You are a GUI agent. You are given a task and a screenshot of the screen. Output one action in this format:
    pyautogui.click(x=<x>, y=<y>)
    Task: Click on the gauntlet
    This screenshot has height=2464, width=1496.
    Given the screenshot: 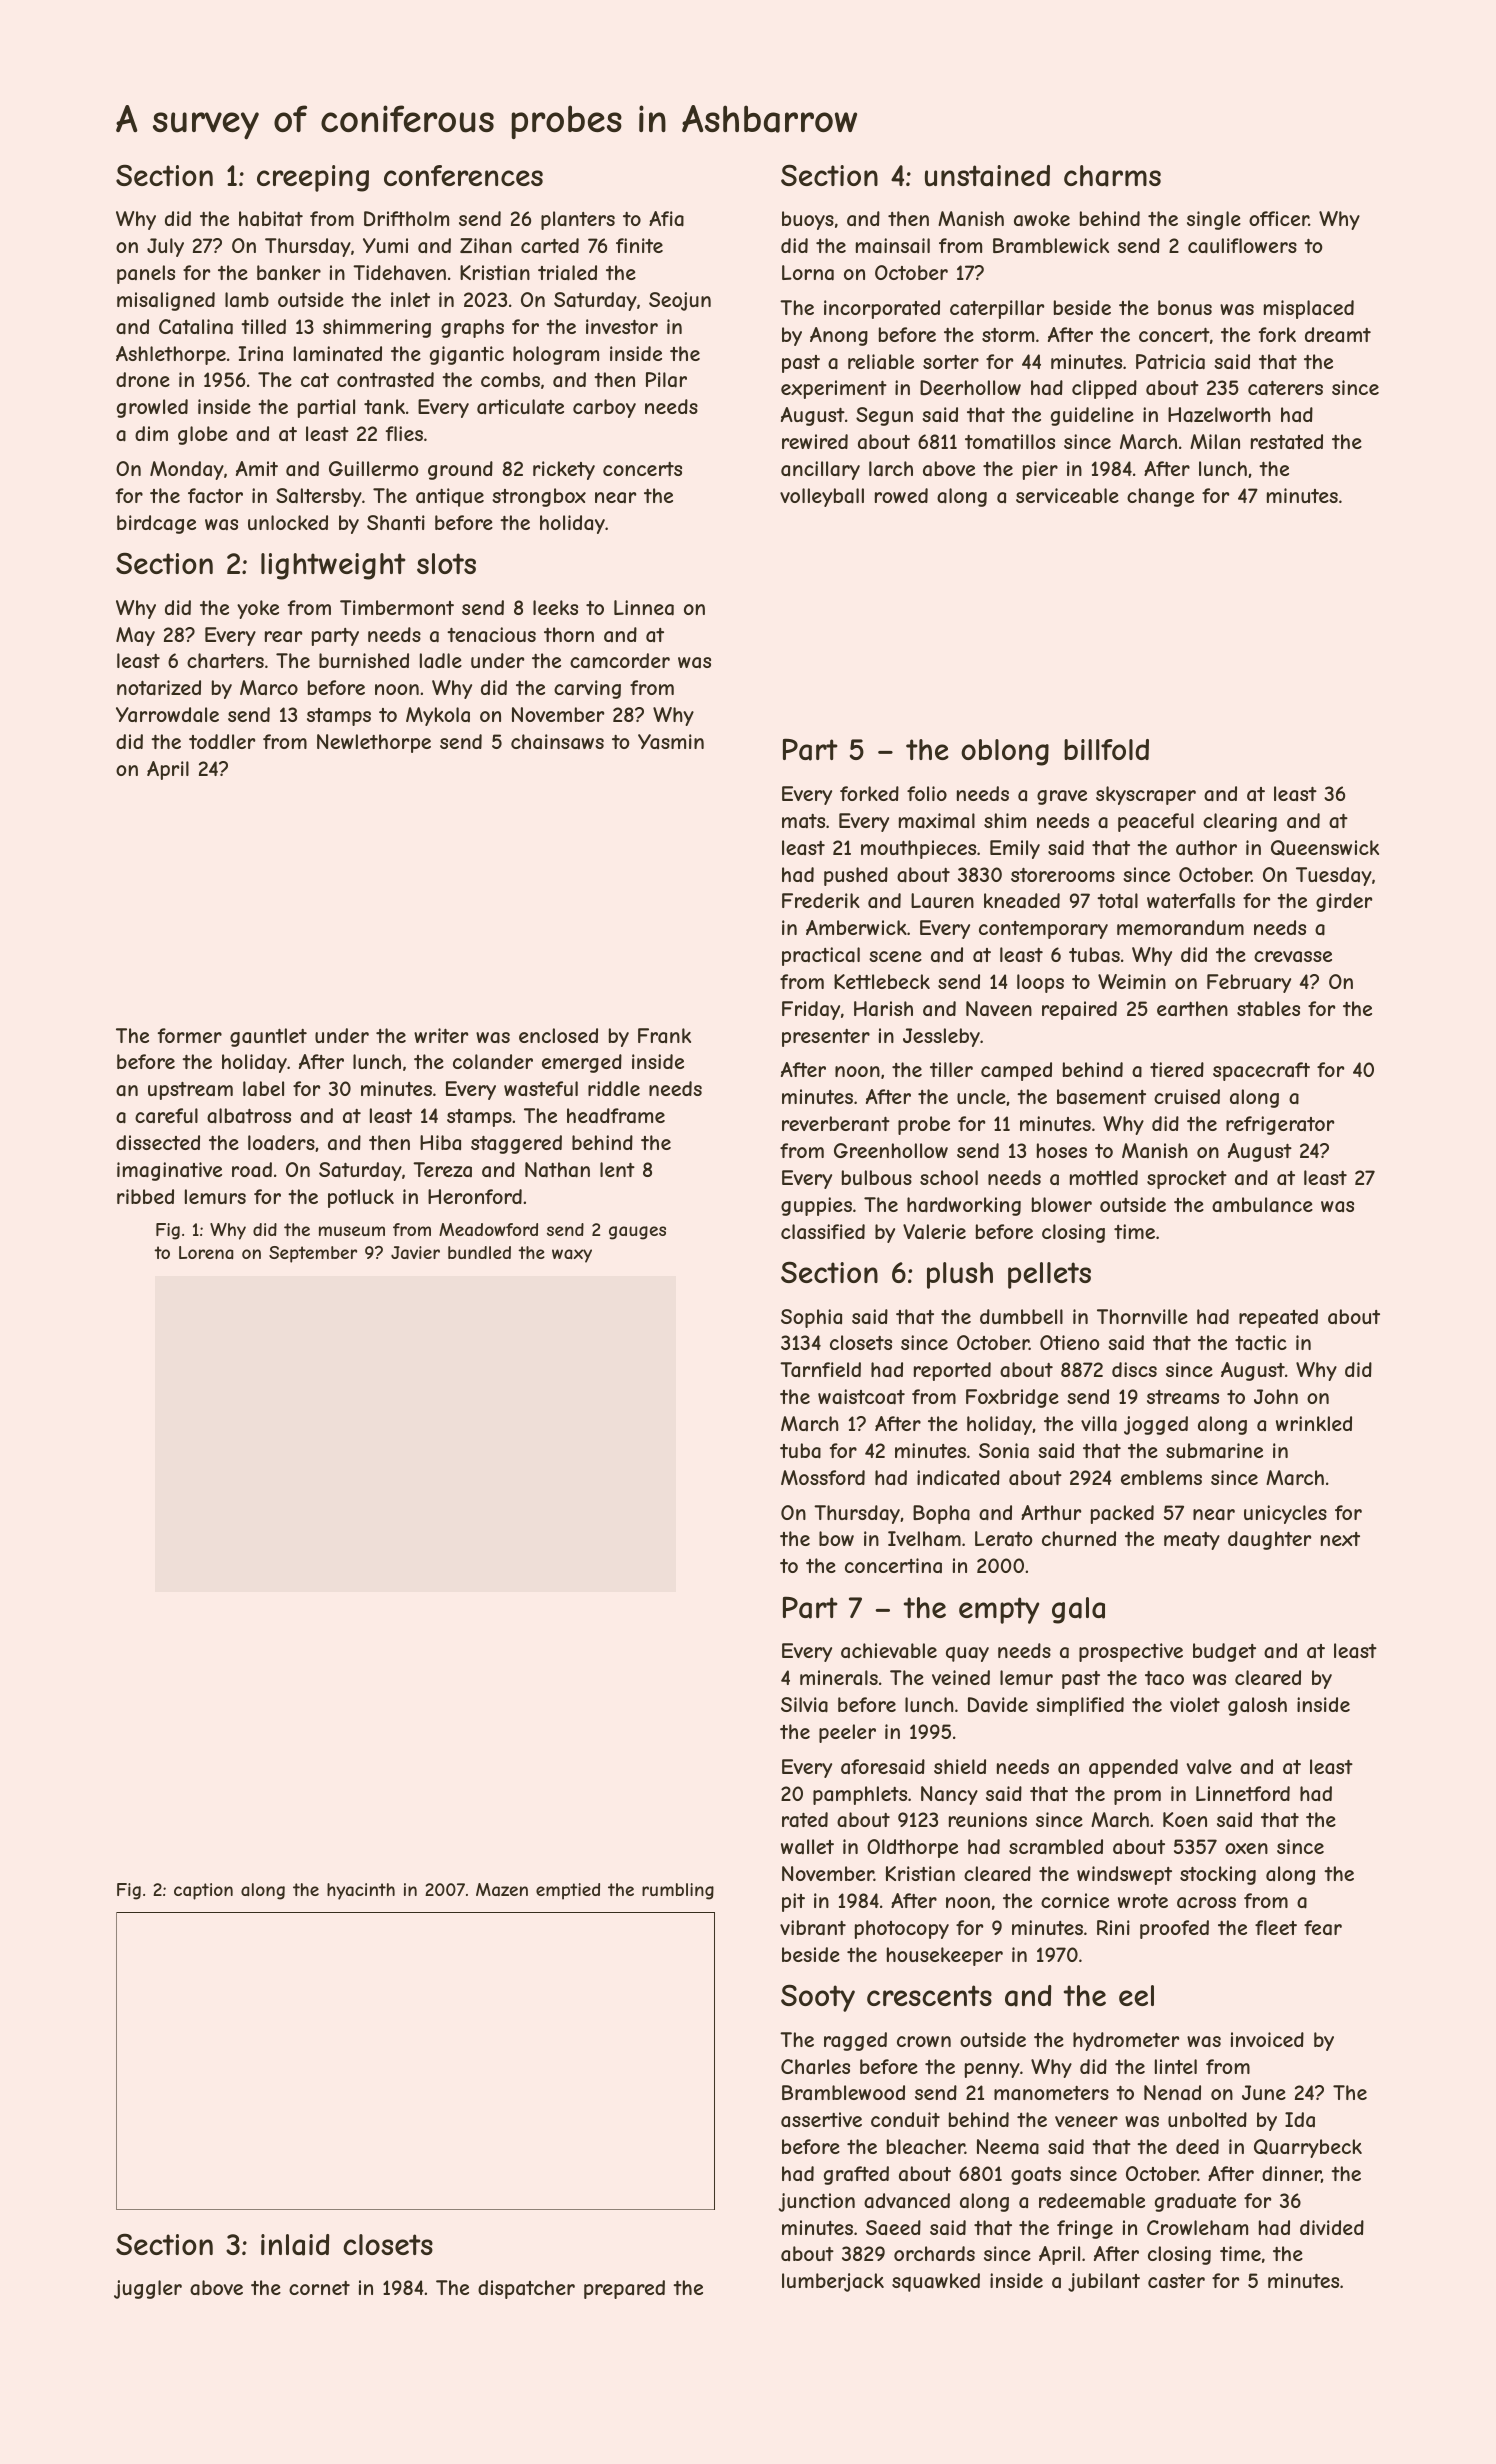 What is the action you would take?
    pyautogui.click(x=268, y=1037)
